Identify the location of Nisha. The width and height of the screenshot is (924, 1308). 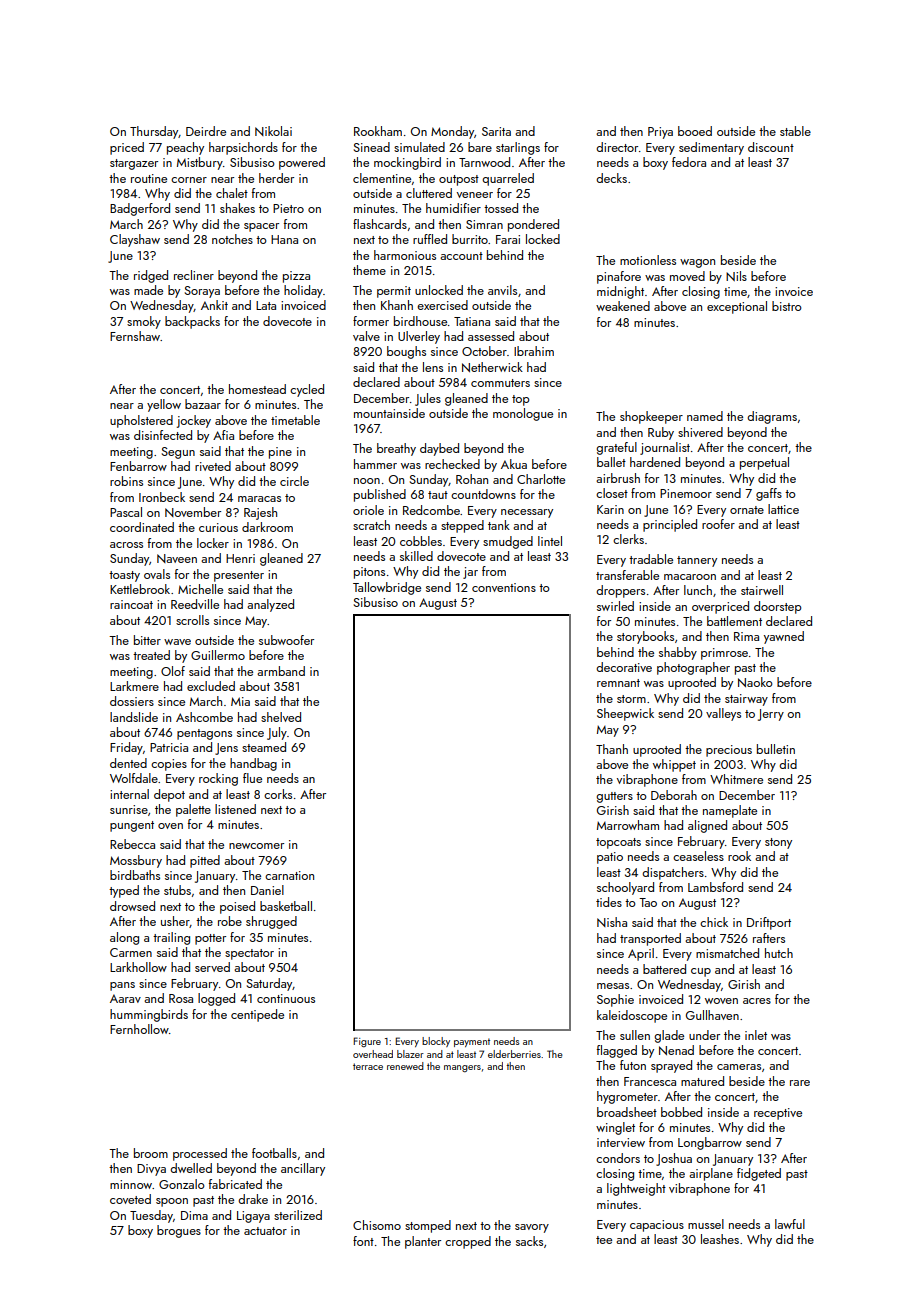
(612, 922).
